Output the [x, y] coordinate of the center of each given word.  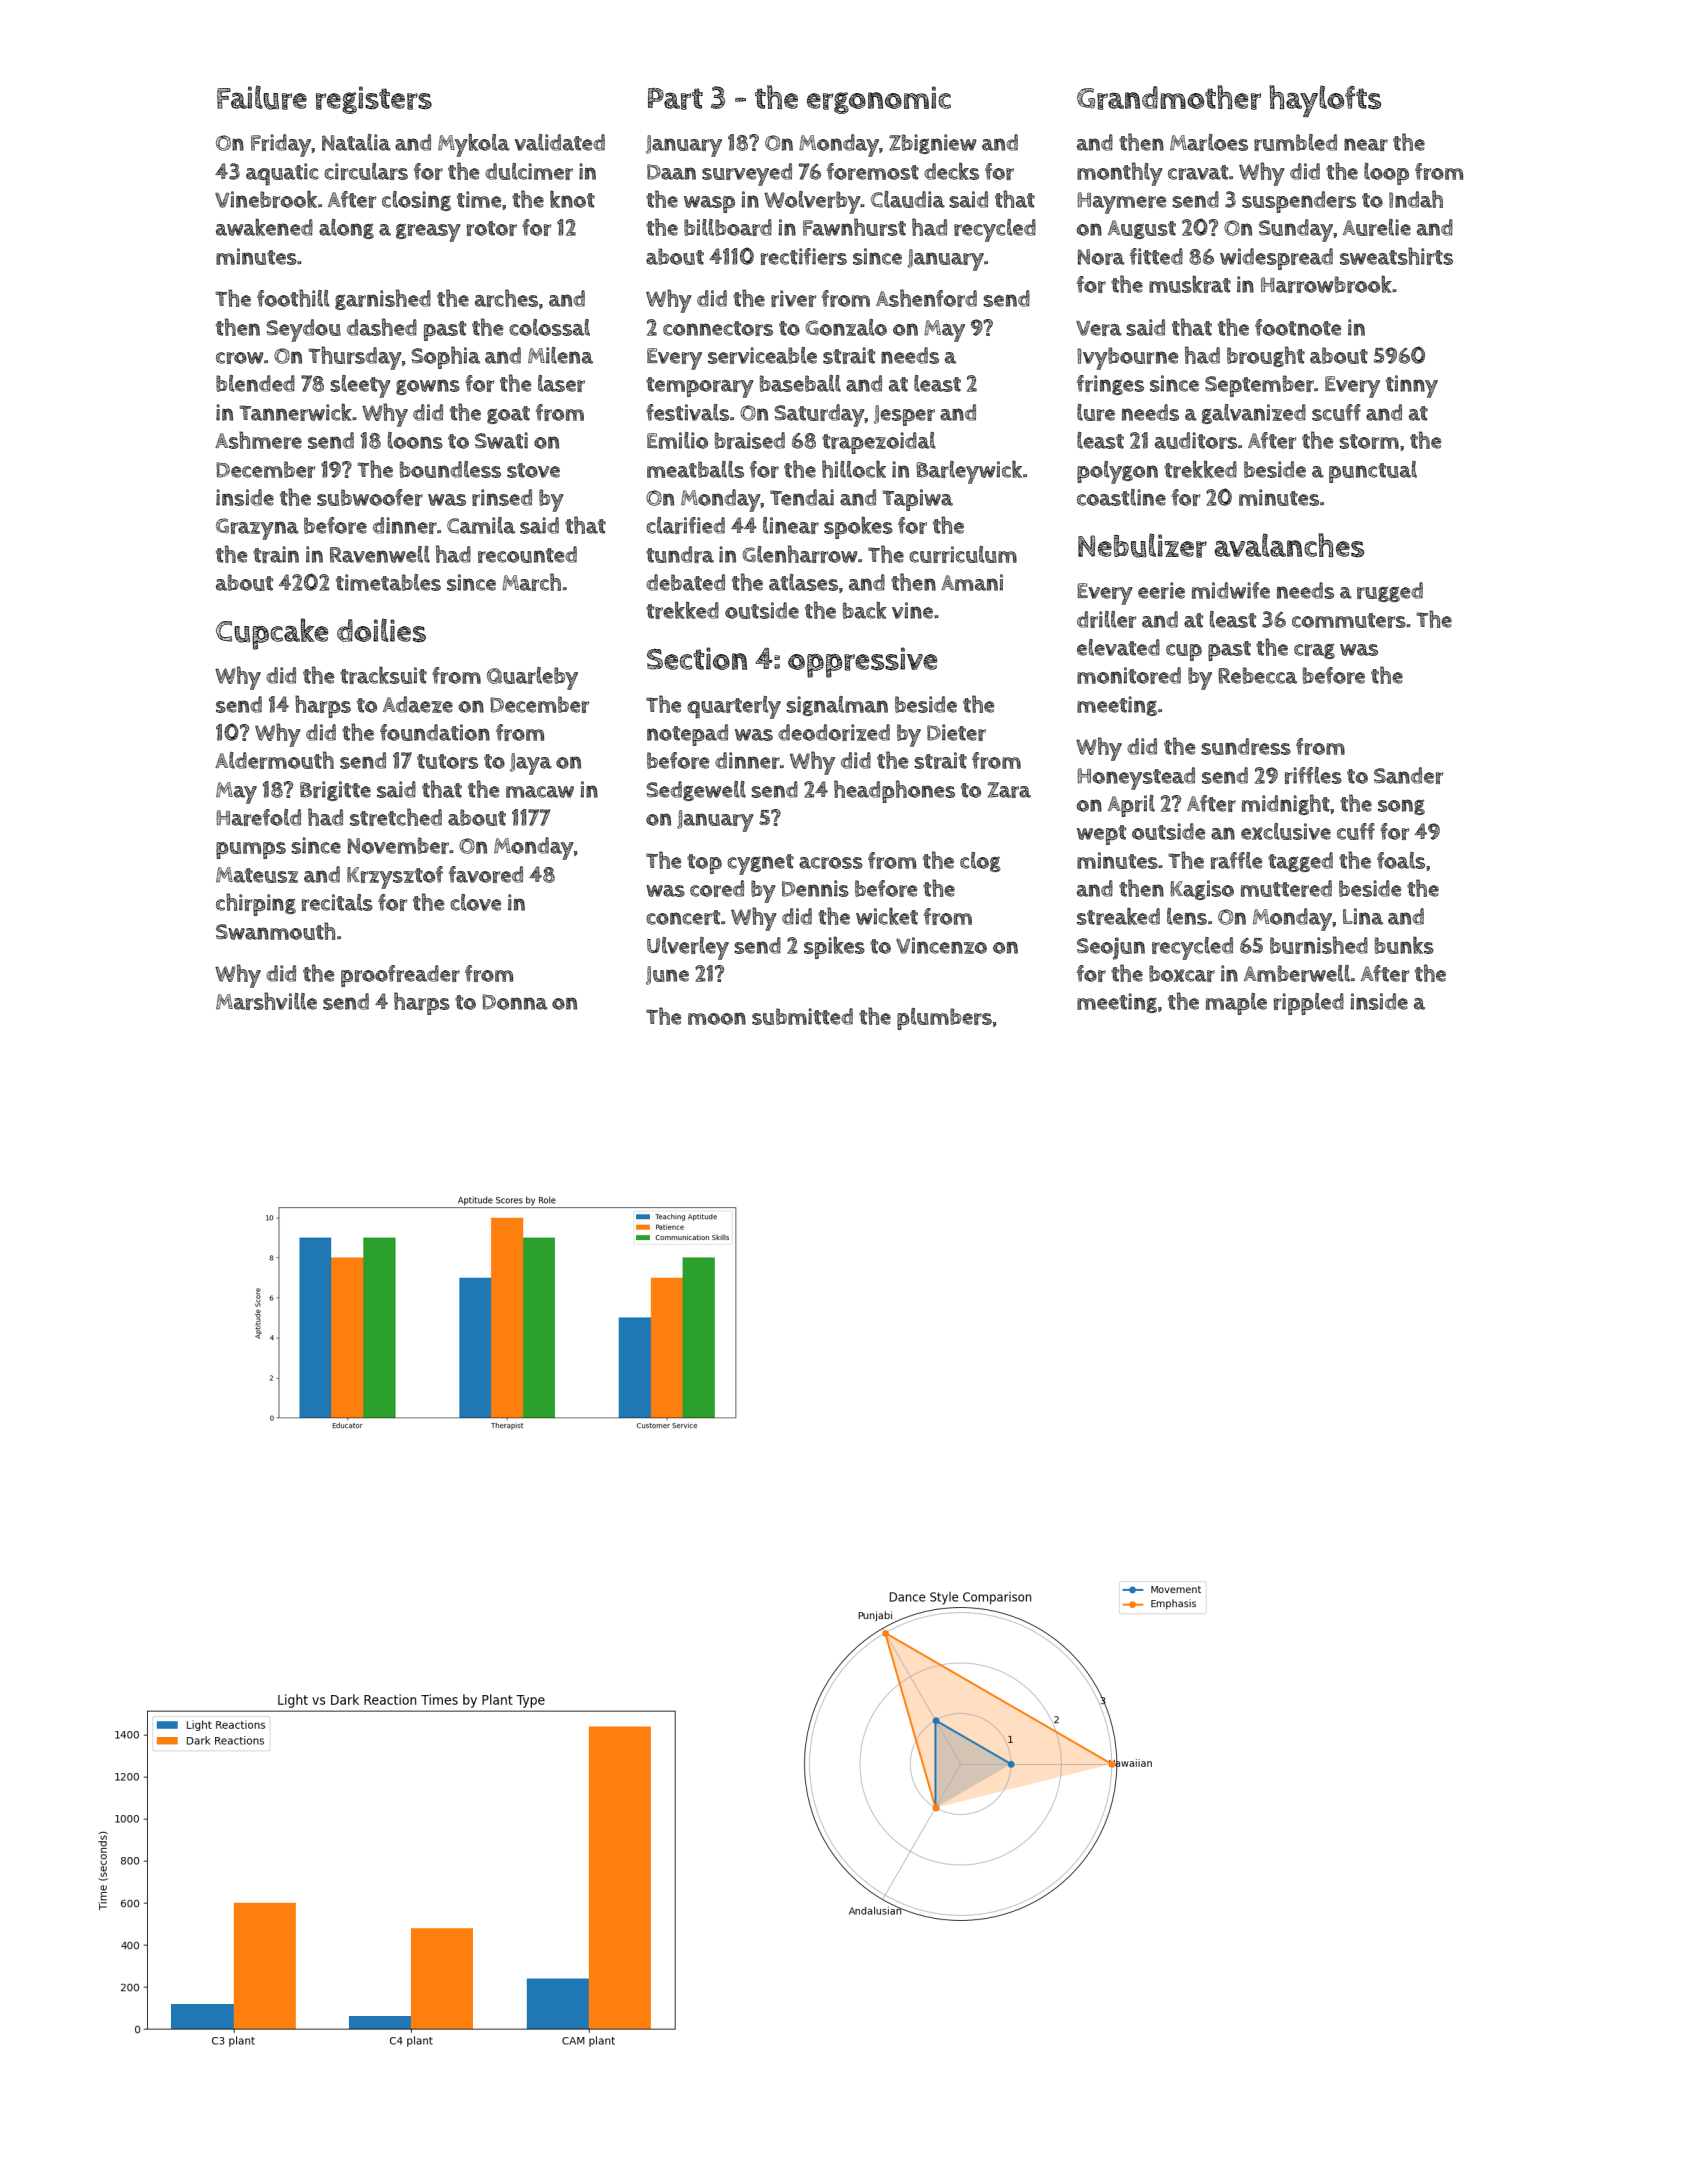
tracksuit [383, 675]
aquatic [282, 174]
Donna [515, 1002]
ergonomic [879, 100]
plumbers [944, 1019]
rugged [1390, 592]
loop [1386, 174]
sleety [360, 386]
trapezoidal [879, 443]
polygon [1117, 472]
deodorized [834, 732]
